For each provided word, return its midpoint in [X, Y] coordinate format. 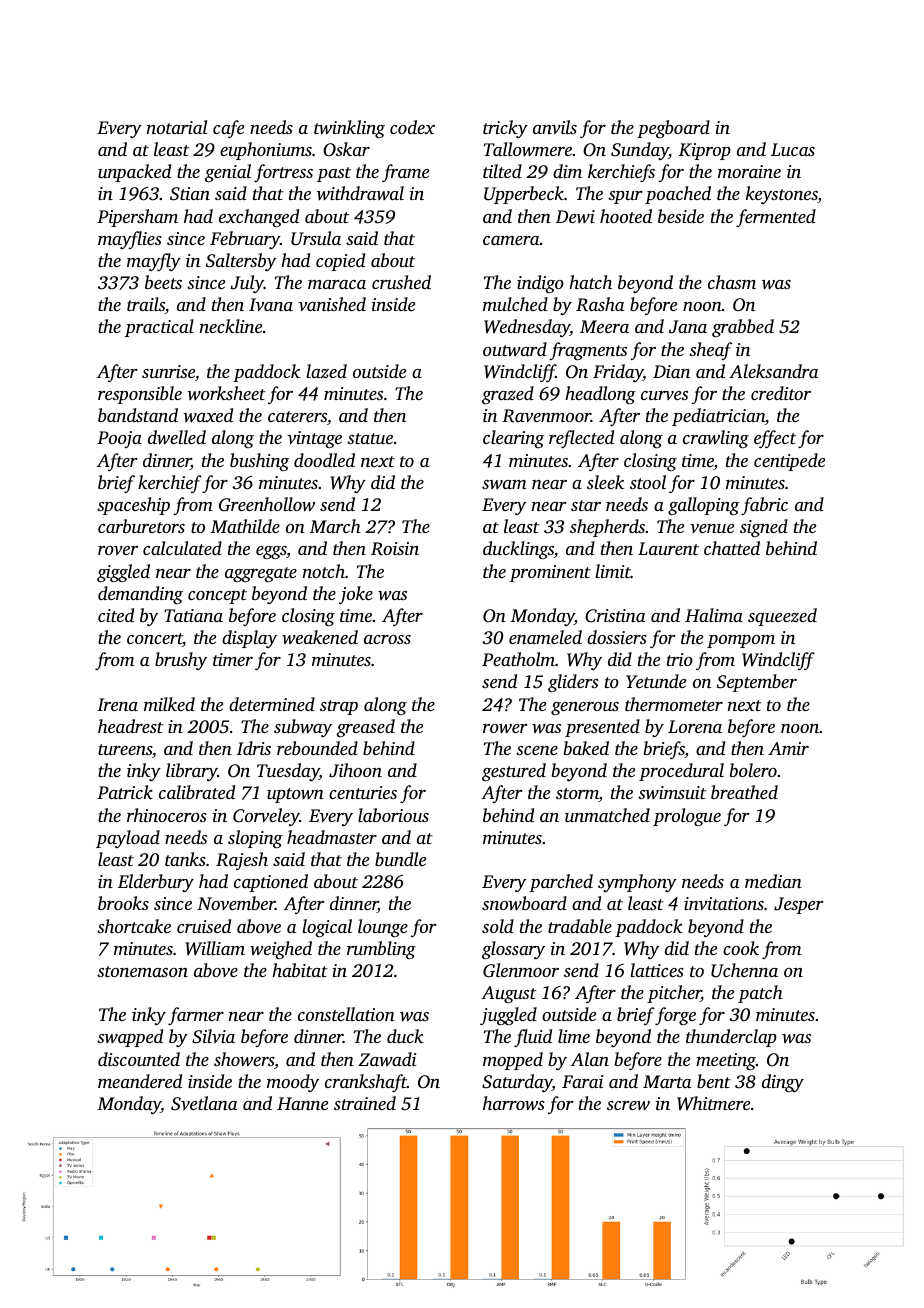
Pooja [119, 439]
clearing [513, 439]
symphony [637, 883]
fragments [588, 351]
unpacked [134, 173]
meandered [140, 1081]
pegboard [673, 129]
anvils [555, 127]
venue [712, 528]
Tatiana [193, 615]
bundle [400, 859]
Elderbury [156, 883]
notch [324, 571]
